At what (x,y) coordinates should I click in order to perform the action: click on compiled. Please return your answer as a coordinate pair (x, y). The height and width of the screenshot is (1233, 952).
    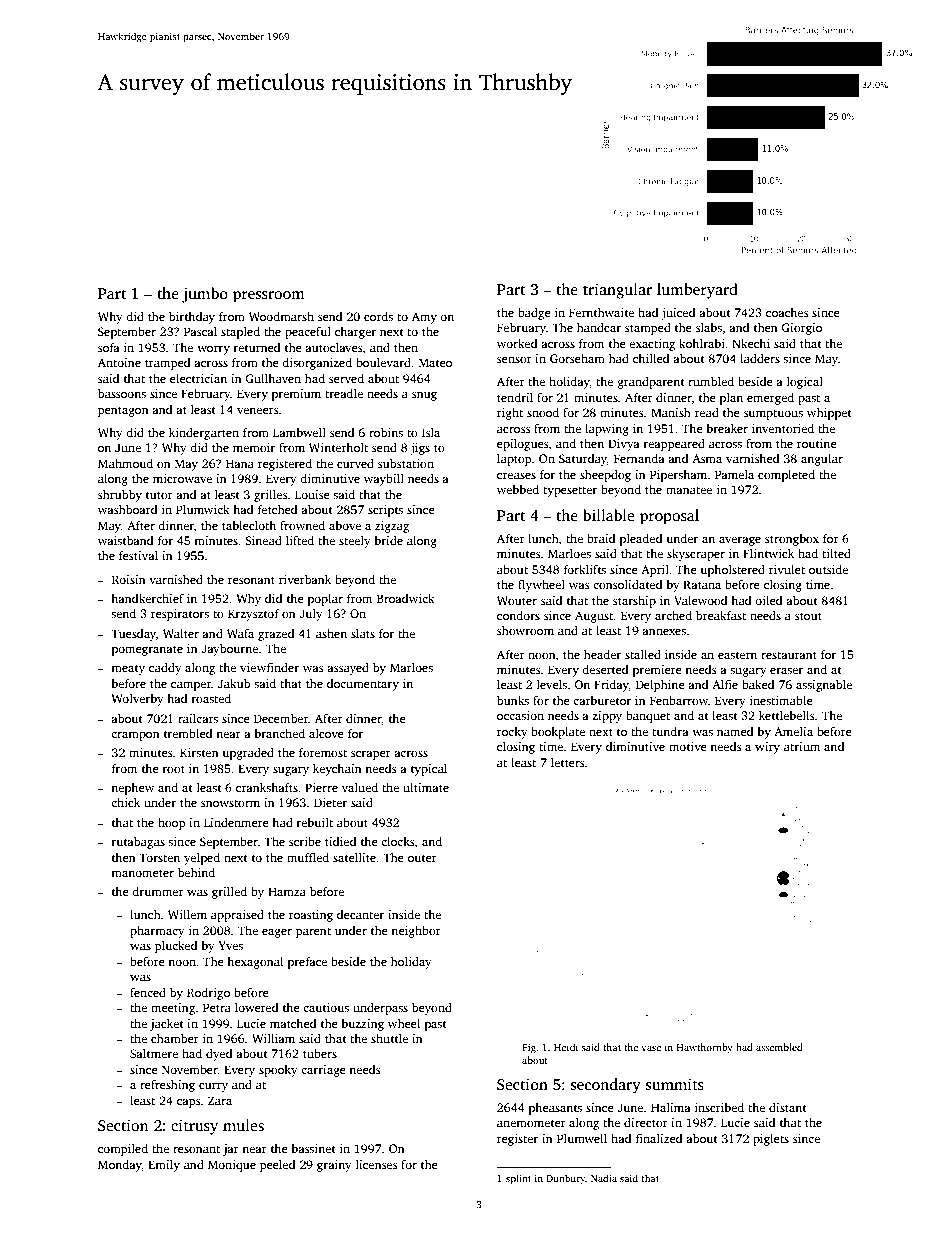
    Looking at the image, I should click on (123, 1150).
